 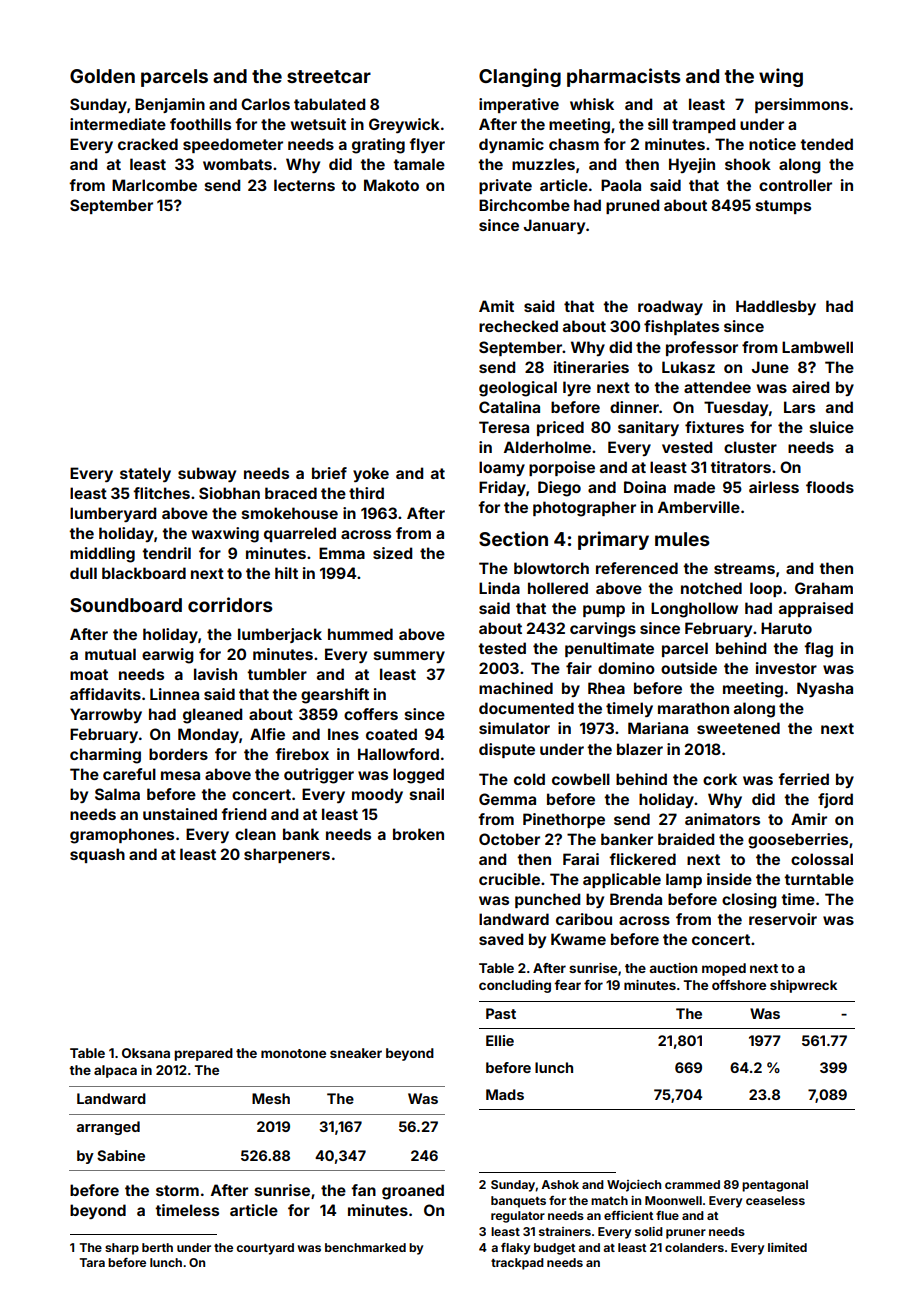 What do you see at coordinates (776, 307) in the screenshot?
I see `Haddlesby` at bounding box center [776, 307].
